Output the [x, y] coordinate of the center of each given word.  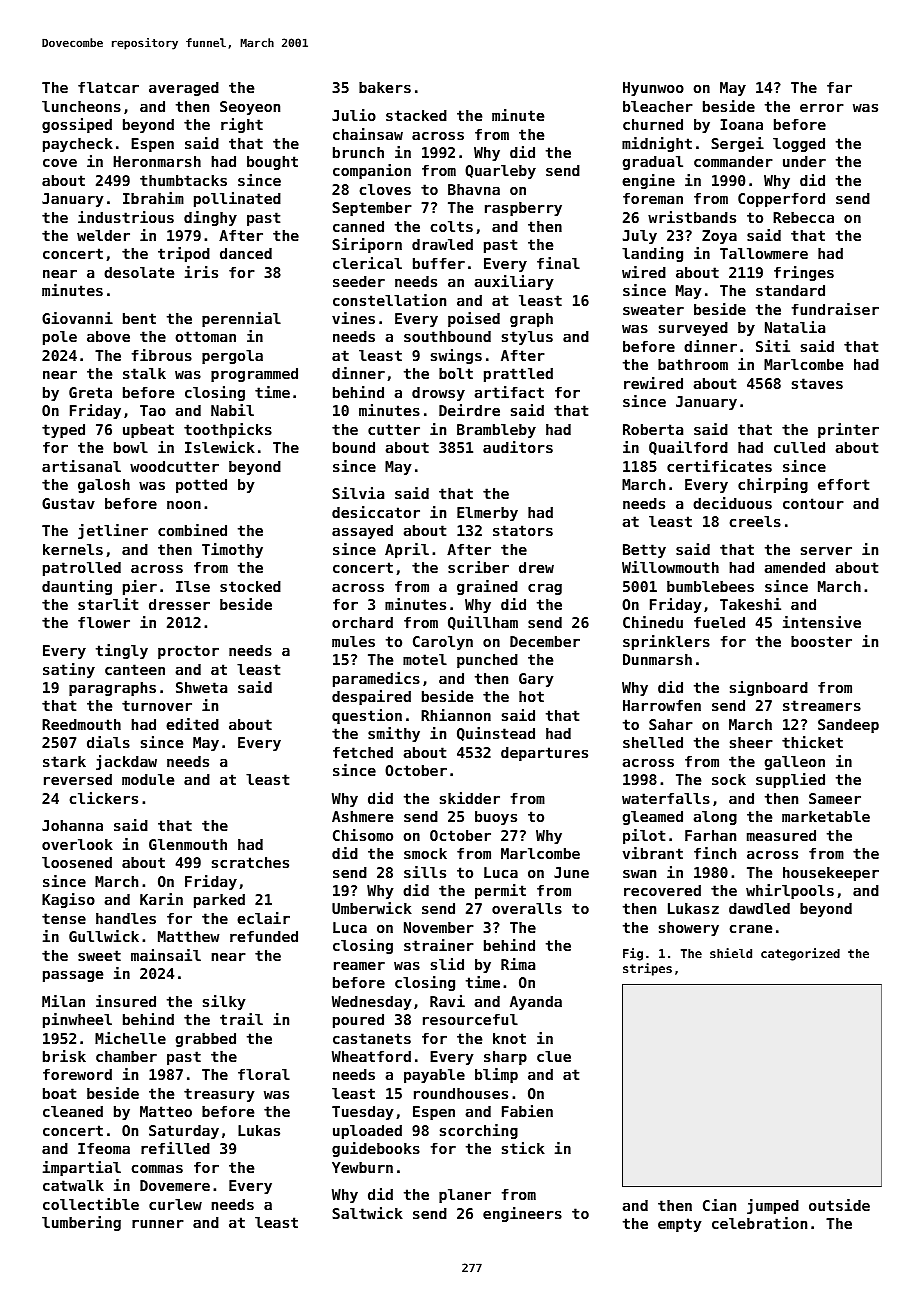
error [822, 108]
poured [358, 1021]
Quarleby [500, 172]
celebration [759, 1223]
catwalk [73, 1185]
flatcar [108, 87]
